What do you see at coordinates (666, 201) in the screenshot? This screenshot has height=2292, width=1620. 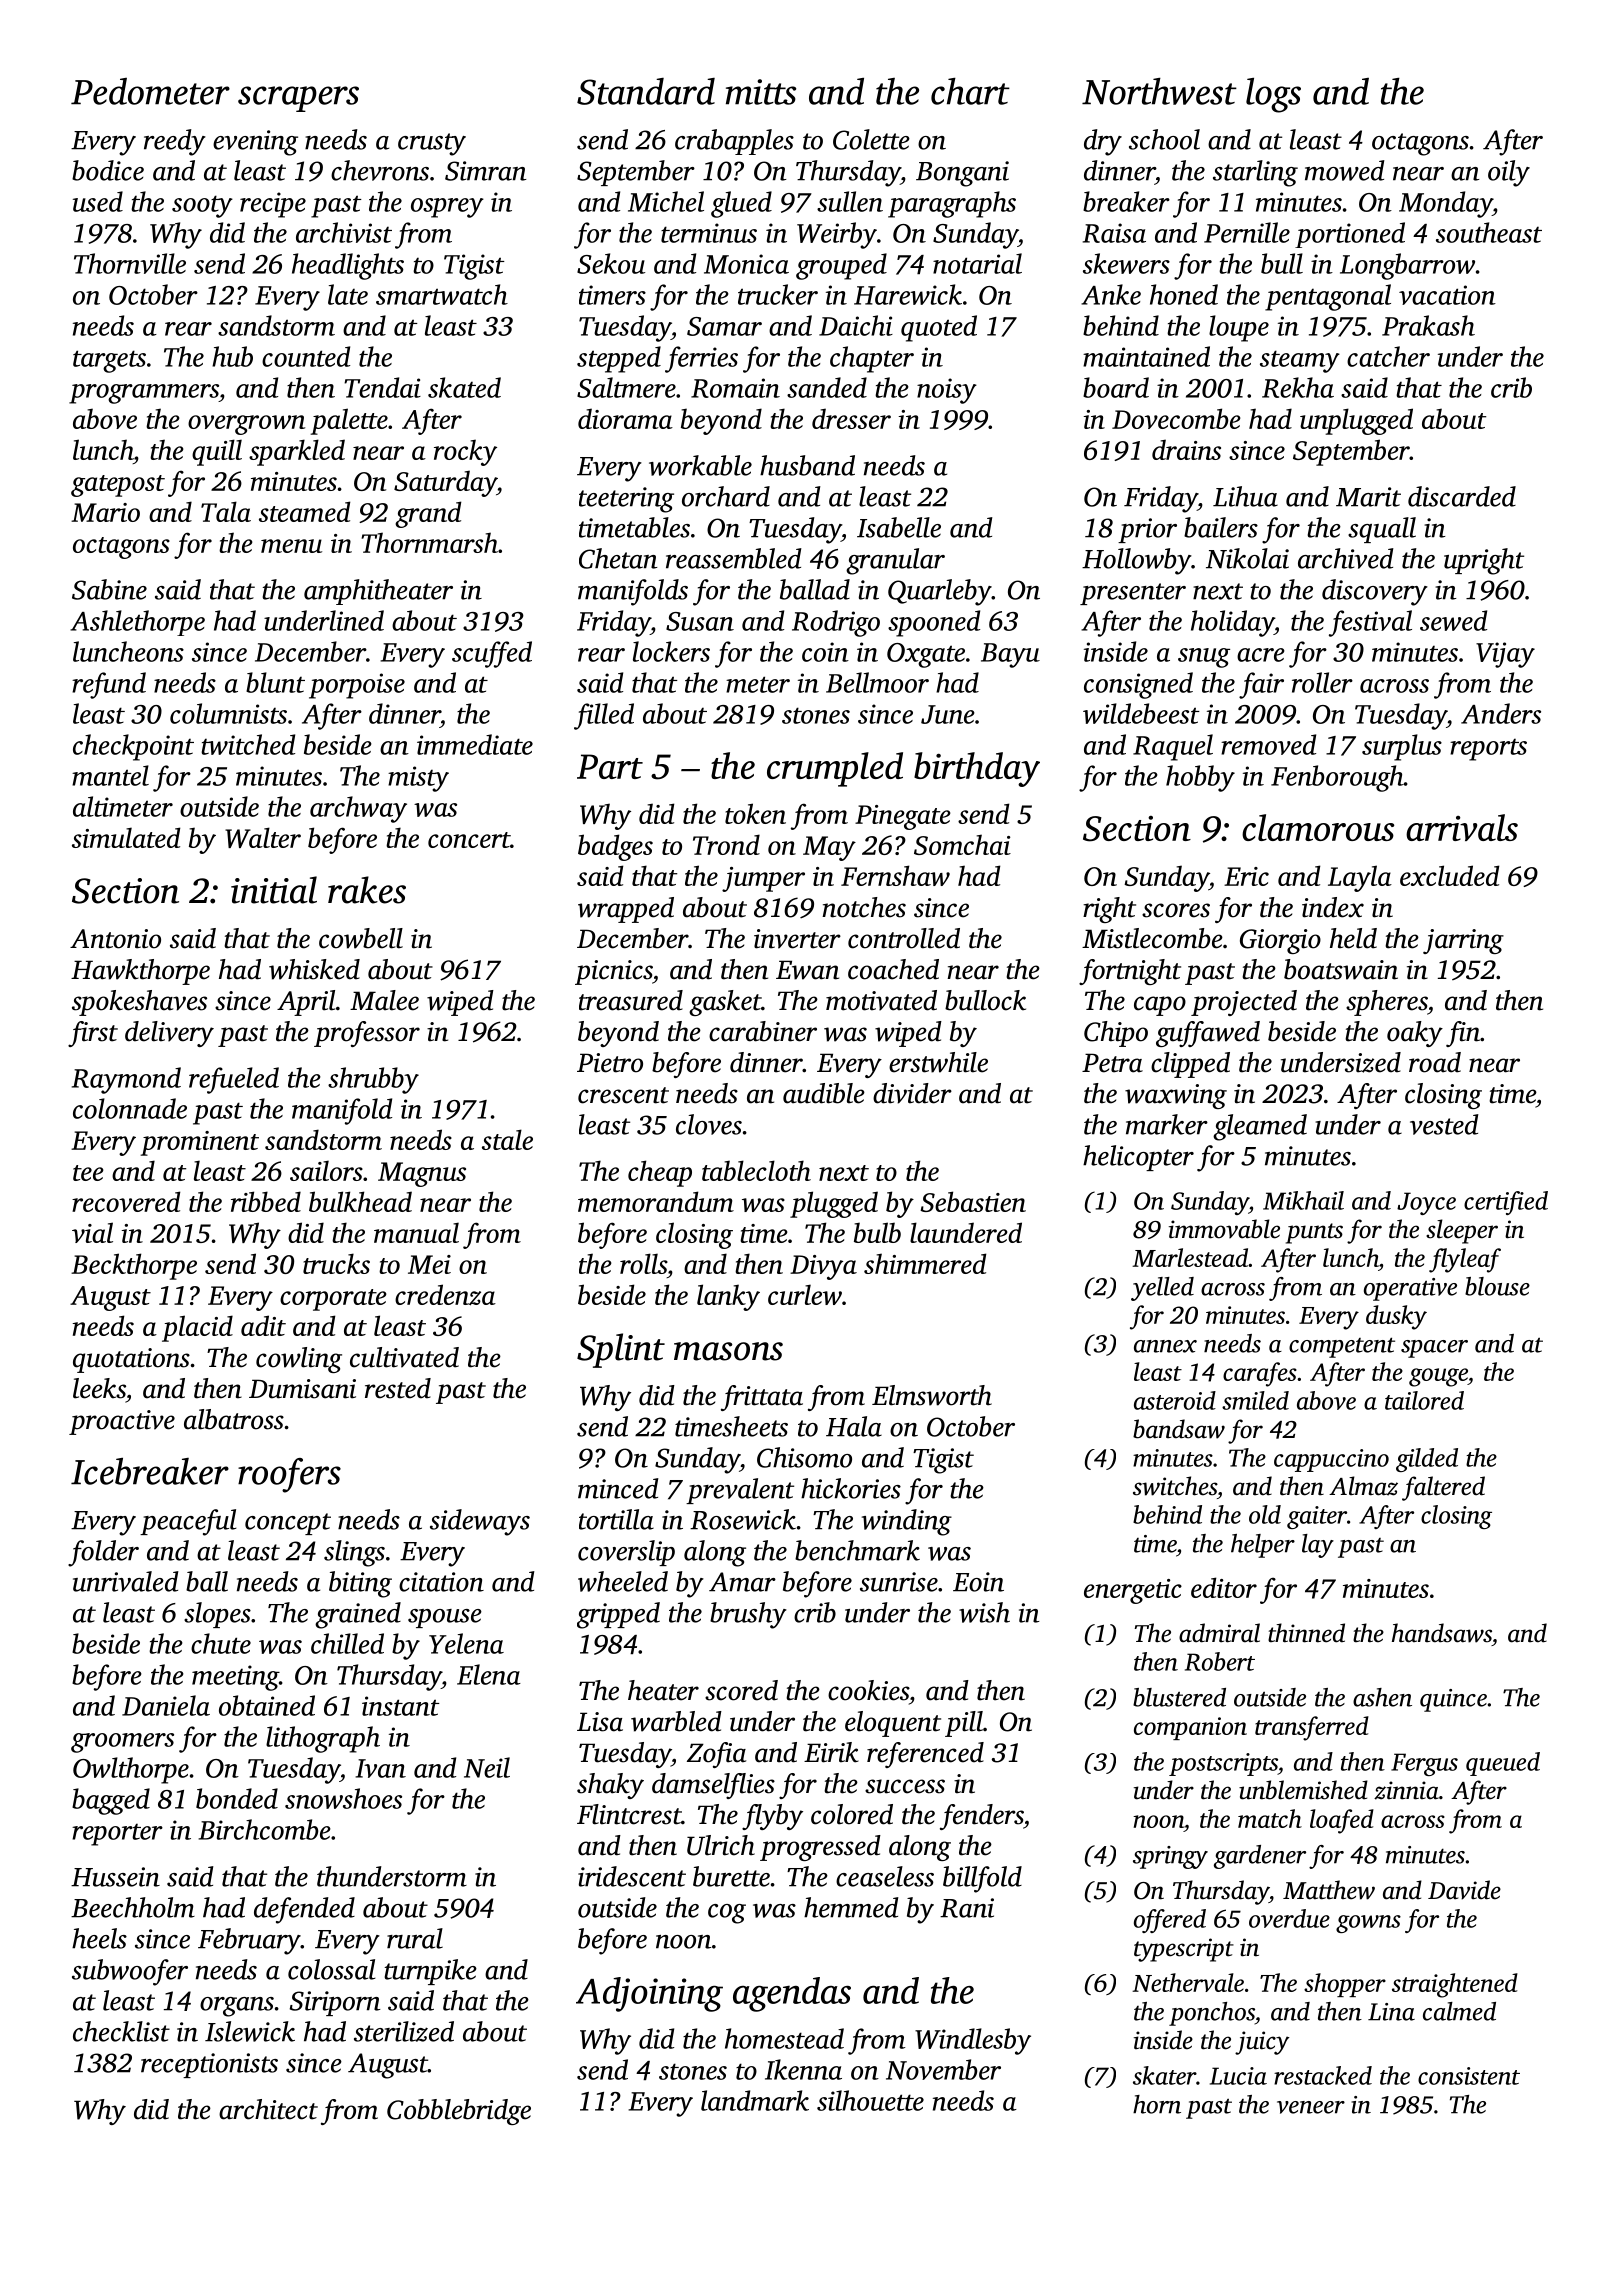 I see `Michel` at bounding box center [666, 201].
